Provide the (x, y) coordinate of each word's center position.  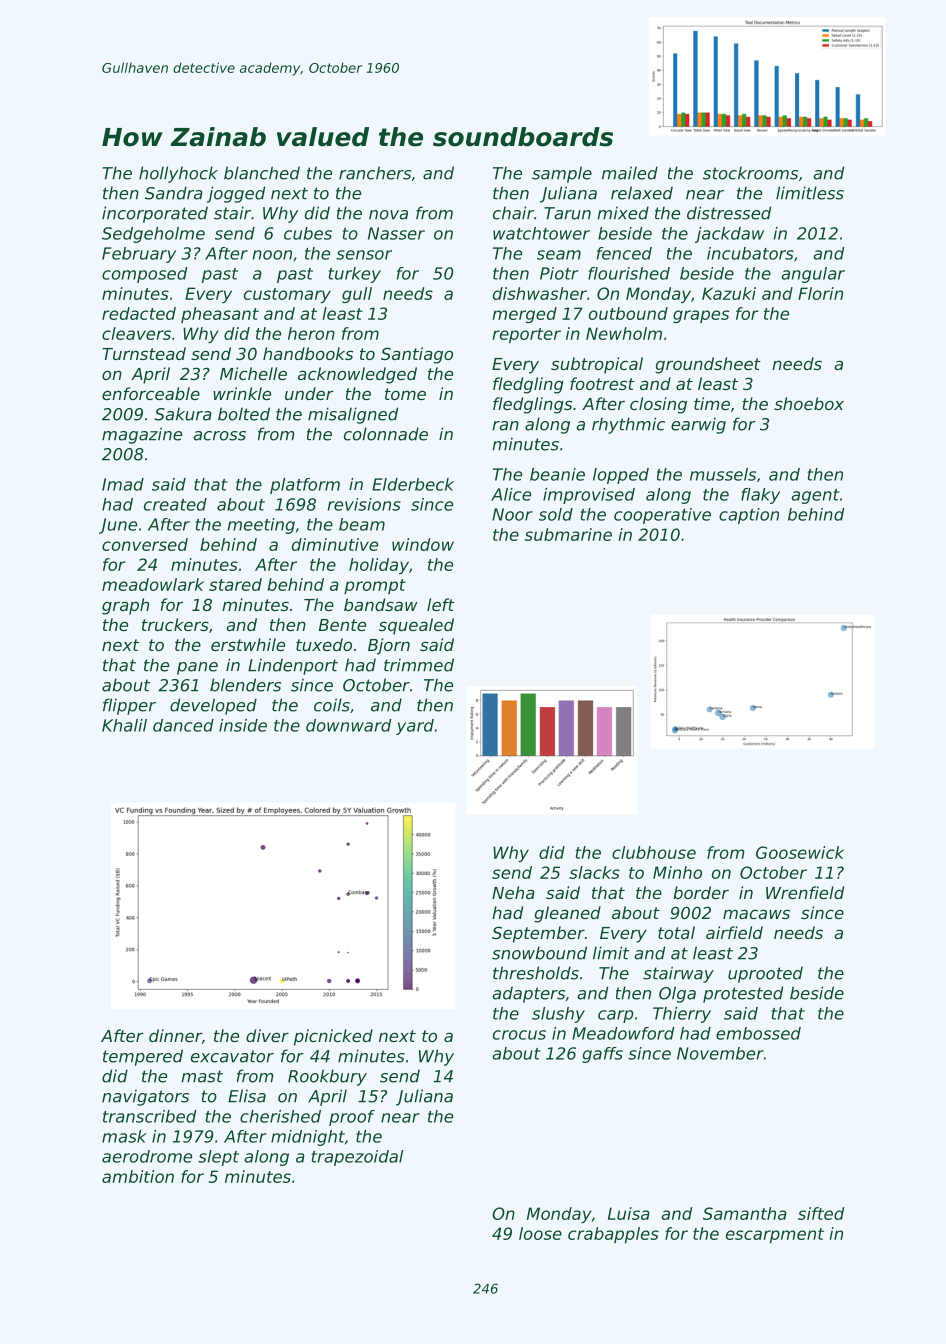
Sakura (183, 414)
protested (743, 994)
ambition (138, 1176)
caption (749, 516)
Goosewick (800, 852)
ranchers (375, 173)
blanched (262, 173)
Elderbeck (413, 484)
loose (540, 1233)
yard (415, 727)
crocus (519, 1035)
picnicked (333, 1037)
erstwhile (248, 644)
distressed (729, 213)
